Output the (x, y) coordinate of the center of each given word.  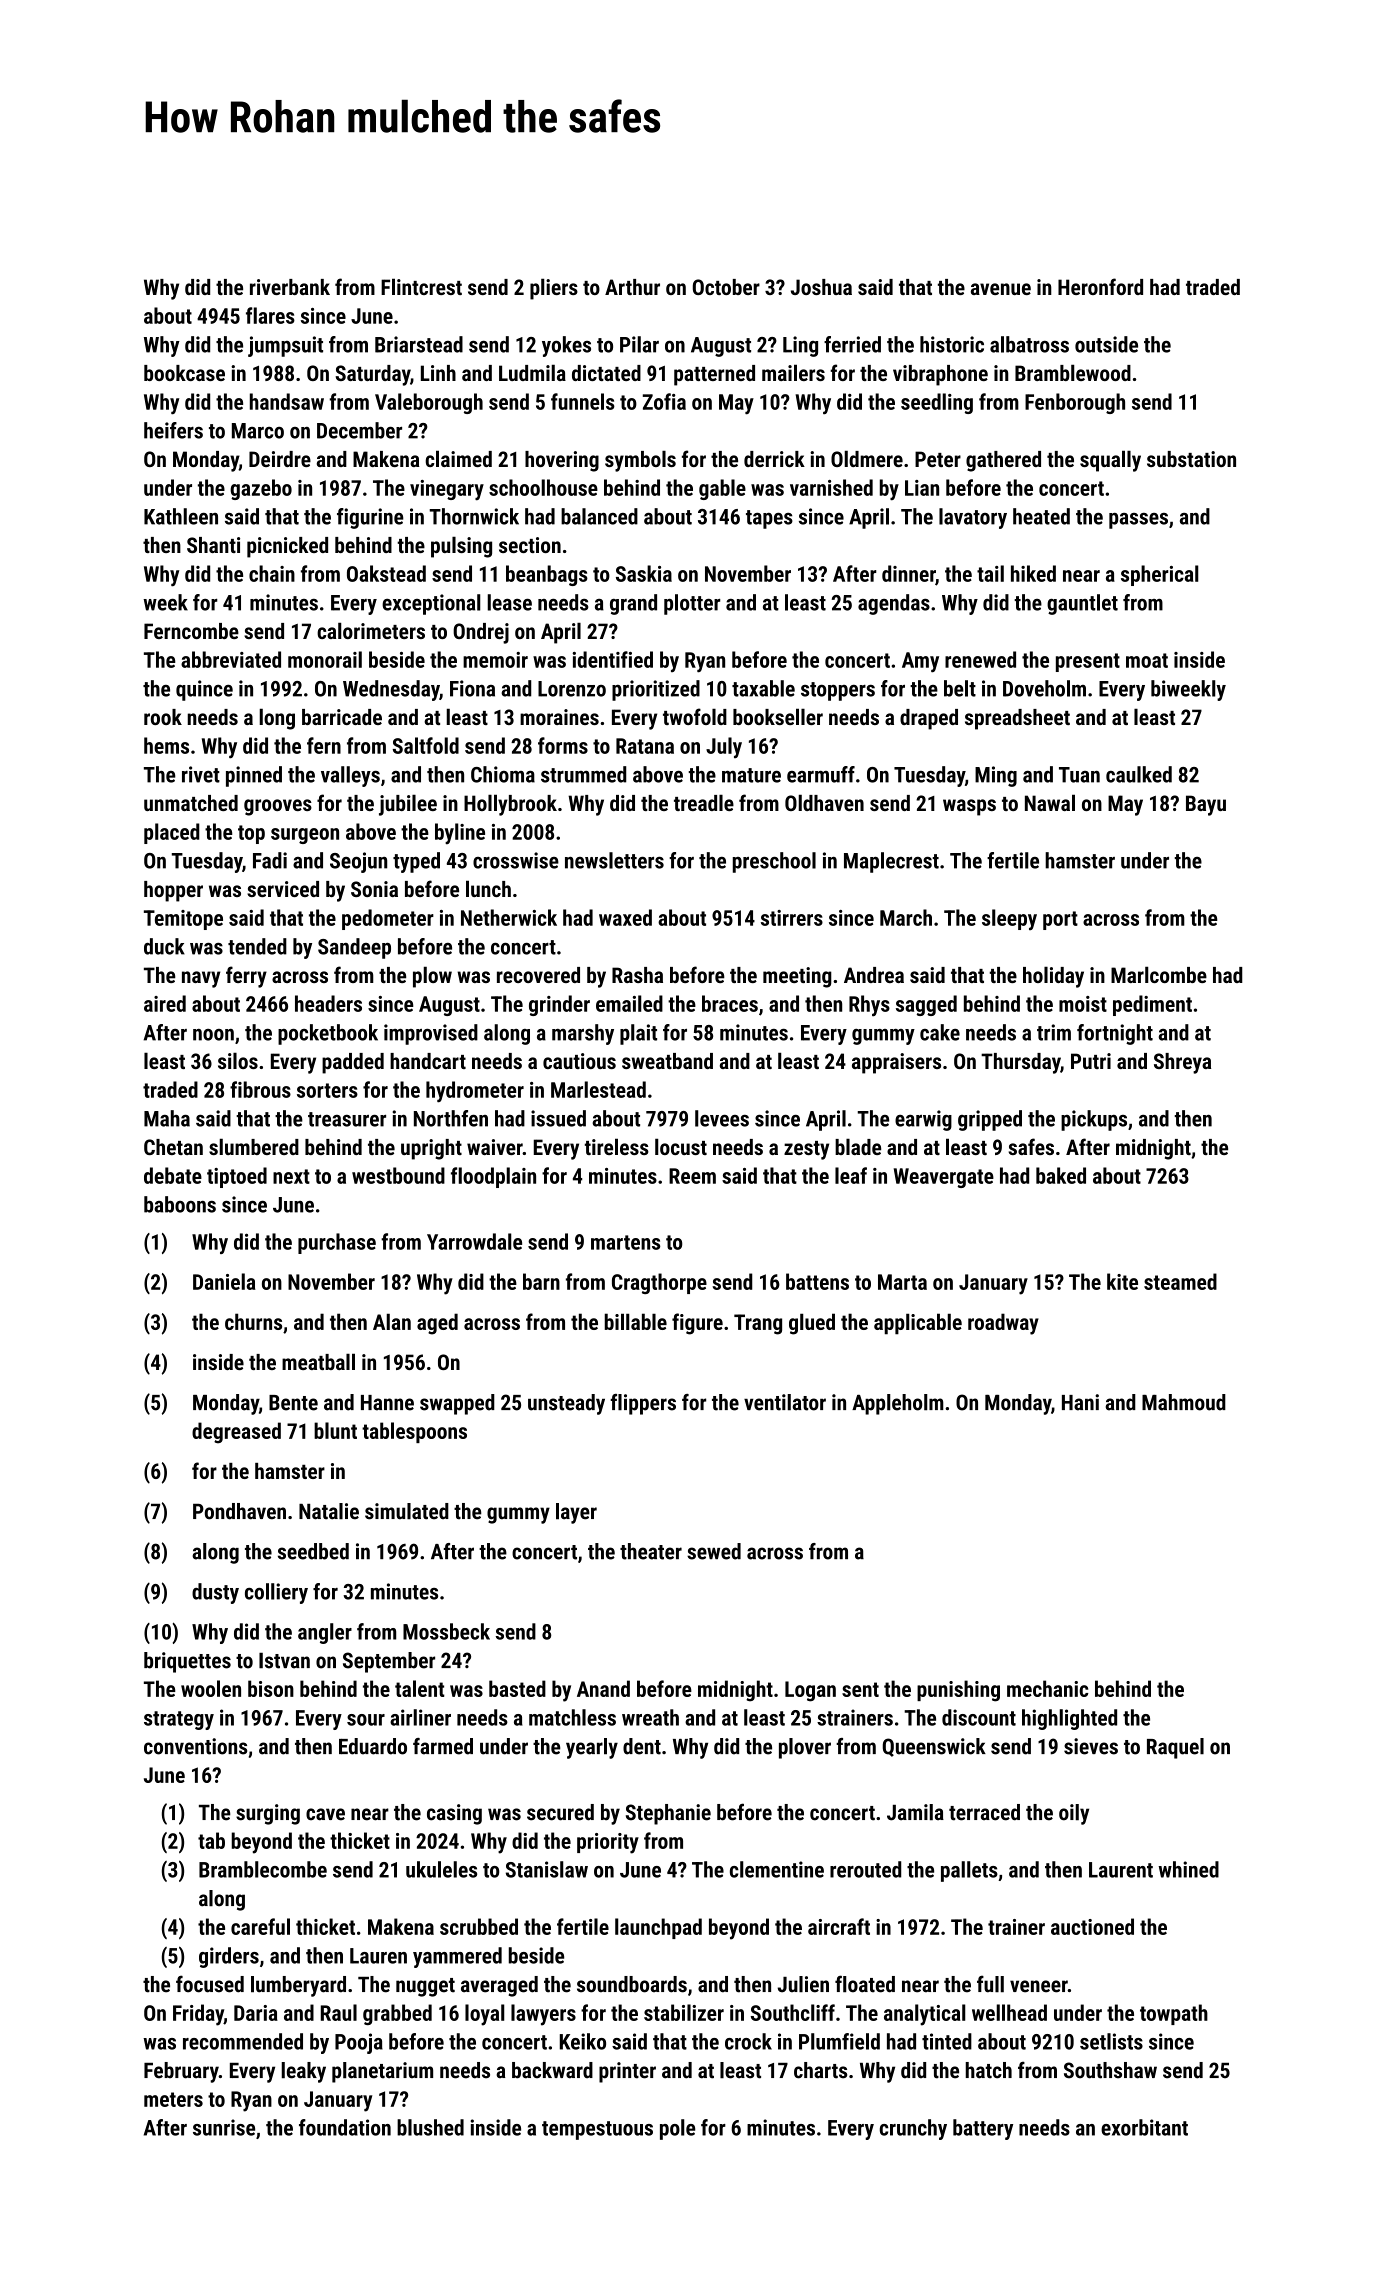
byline (460, 833)
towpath (1174, 2014)
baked (1061, 1175)
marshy (583, 1034)
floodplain (493, 1177)
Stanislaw (547, 1869)
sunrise (224, 2127)
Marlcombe (1159, 974)
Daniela (224, 1281)
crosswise (516, 860)
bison (271, 1688)
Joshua (821, 287)
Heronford (1100, 286)
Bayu (1206, 805)
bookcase (184, 373)
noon (213, 1035)
